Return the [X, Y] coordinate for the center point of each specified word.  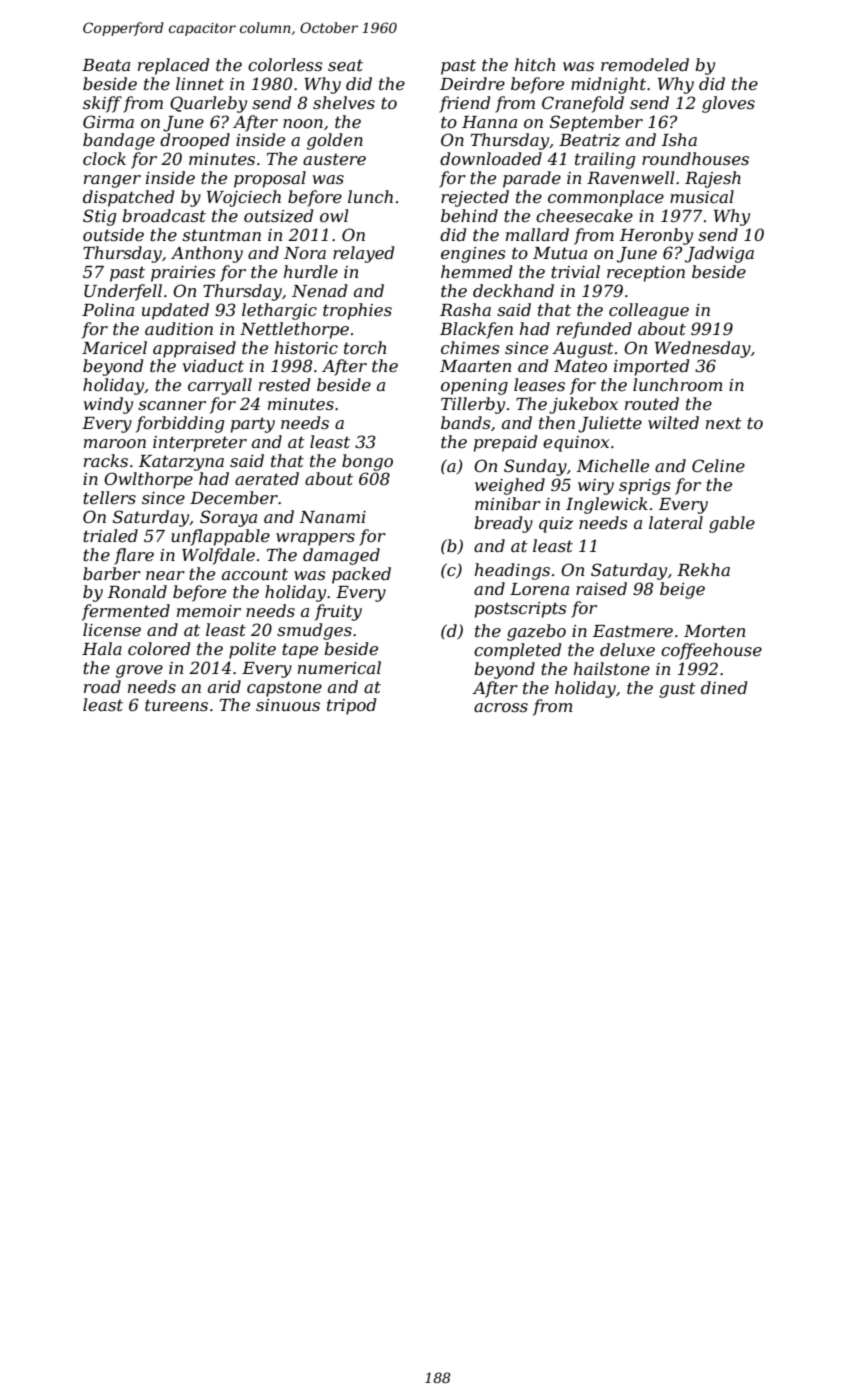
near [165, 575]
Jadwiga [719, 254]
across [501, 707]
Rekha [703, 569]
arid [224, 686]
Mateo [580, 366]
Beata [106, 65]
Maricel [114, 347]
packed [361, 575]
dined [724, 687]
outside [113, 234]
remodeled [645, 64]
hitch [535, 64]
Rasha [465, 309]
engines [473, 255]
